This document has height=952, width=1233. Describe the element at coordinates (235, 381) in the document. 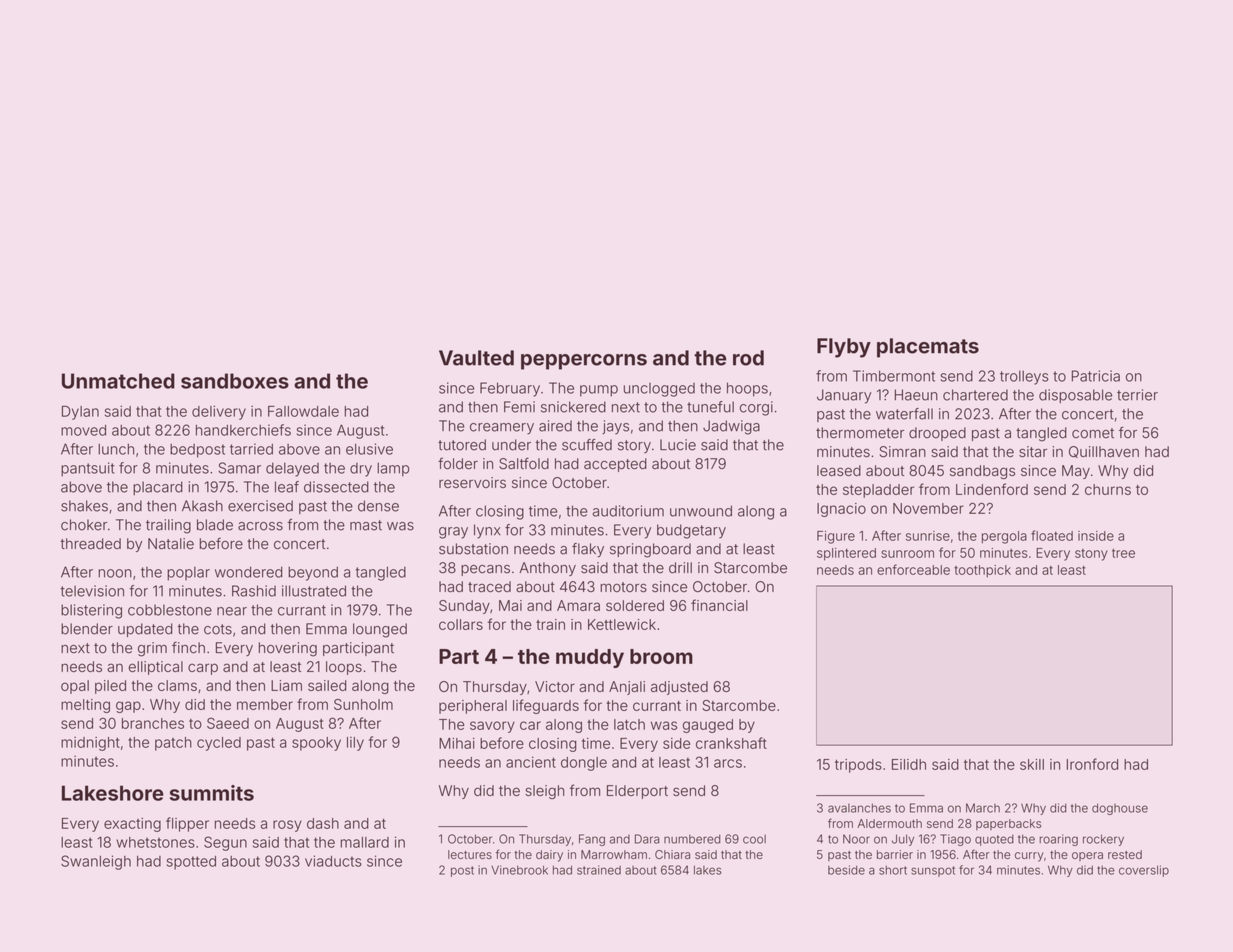

I see `sandboxes` at that location.
